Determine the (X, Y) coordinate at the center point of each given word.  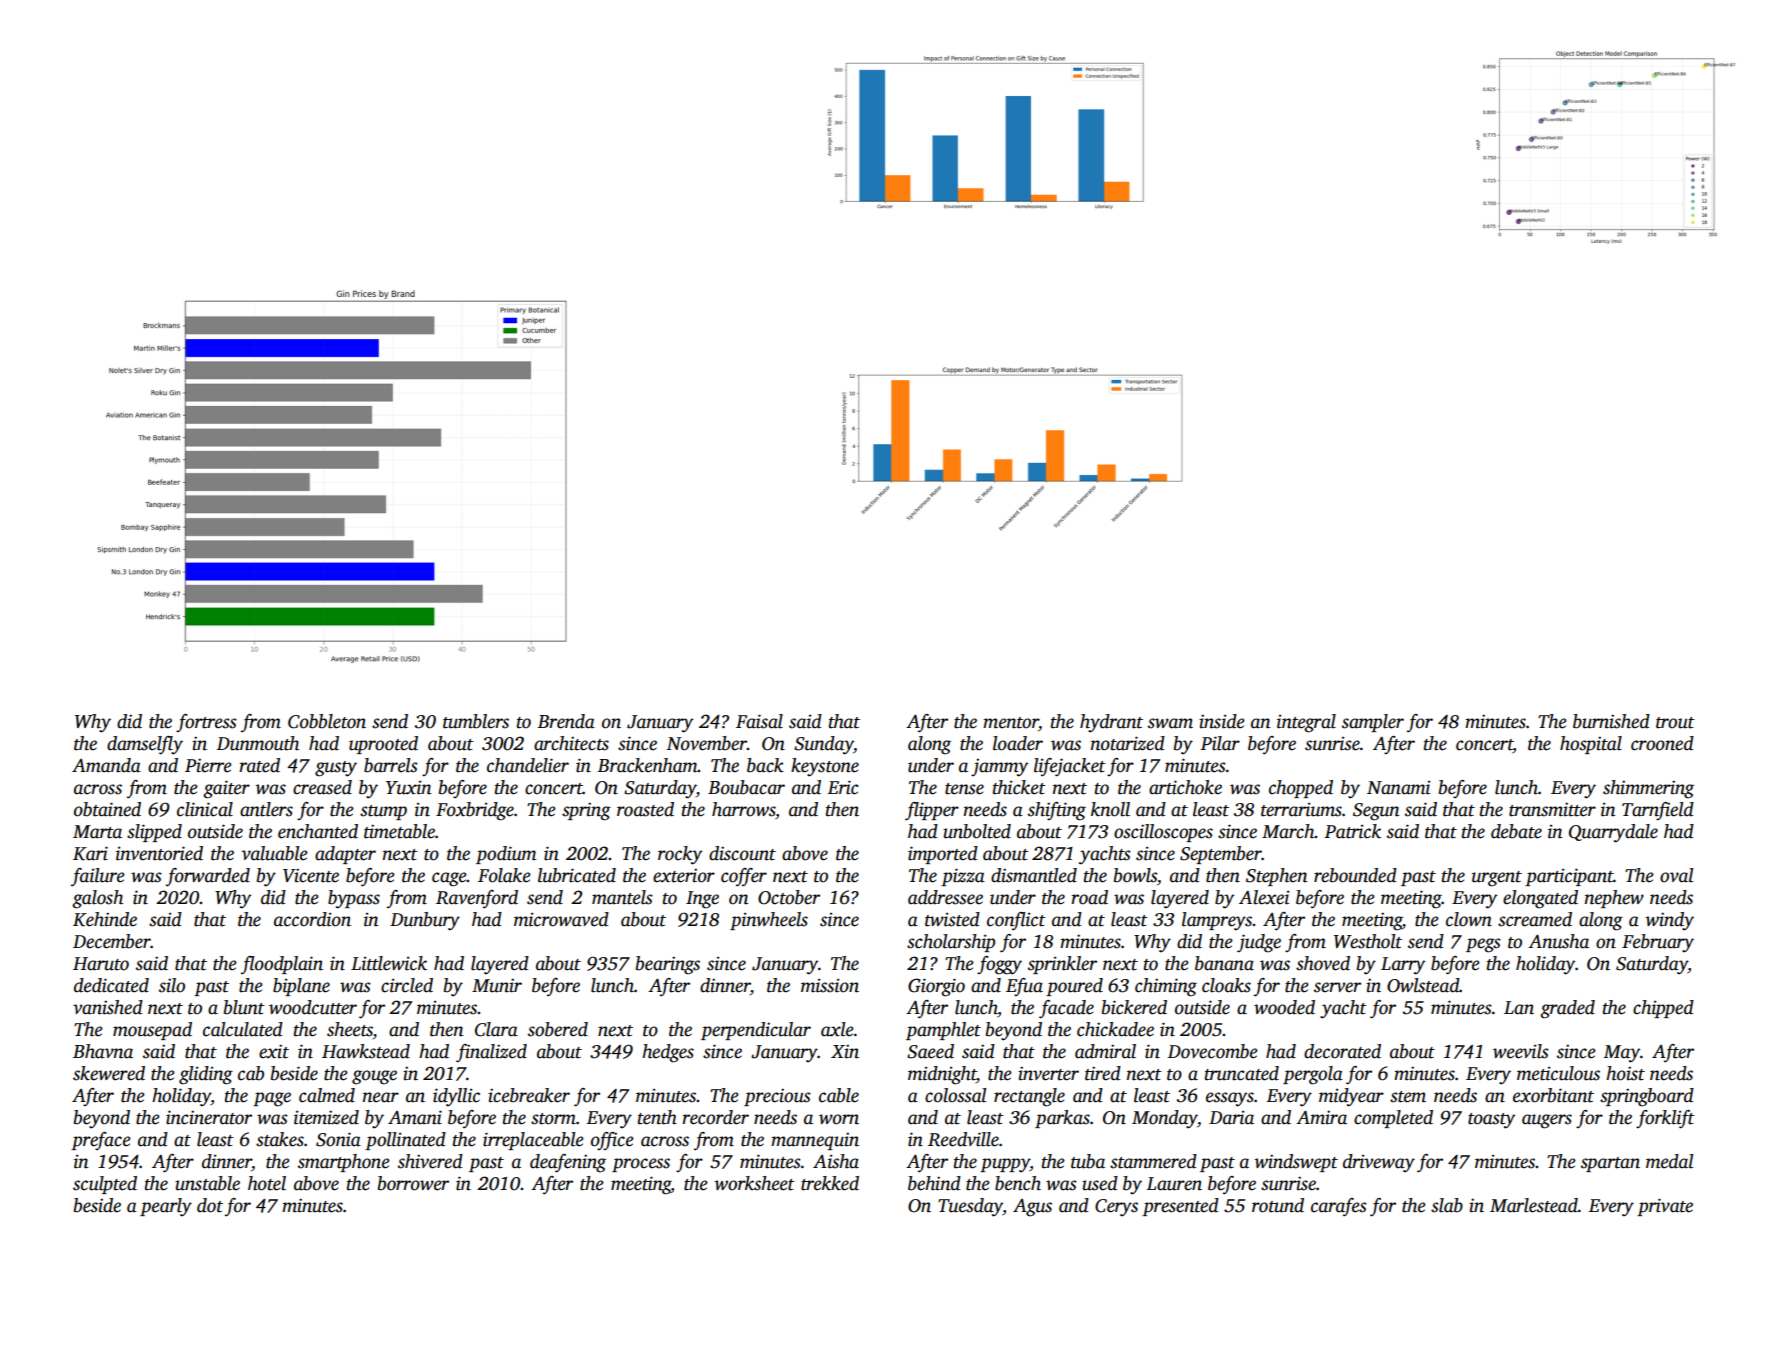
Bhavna (103, 1051)
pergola (1313, 1075)
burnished (1611, 721)
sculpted (105, 1185)
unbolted (977, 831)
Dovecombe (1213, 1051)
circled (407, 985)
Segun (1376, 812)
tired (1103, 1073)
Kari (90, 853)
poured (1074, 987)
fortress (206, 723)
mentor (1011, 724)
